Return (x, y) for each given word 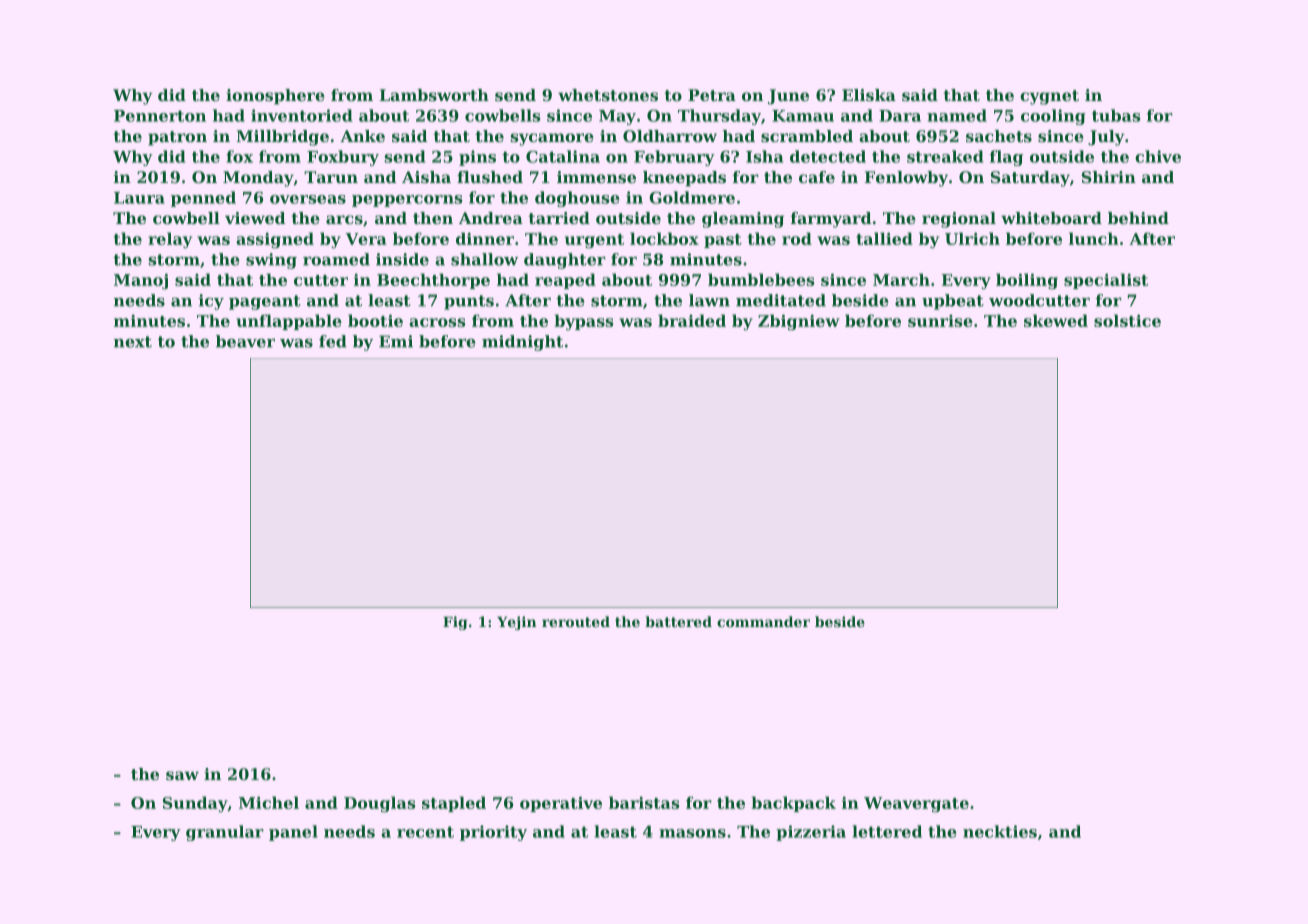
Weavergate (916, 805)
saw (182, 775)
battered (678, 621)
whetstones (608, 95)
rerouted (576, 621)
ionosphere (275, 97)
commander (763, 621)
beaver (245, 341)
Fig (455, 623)
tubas (1116, 115)
